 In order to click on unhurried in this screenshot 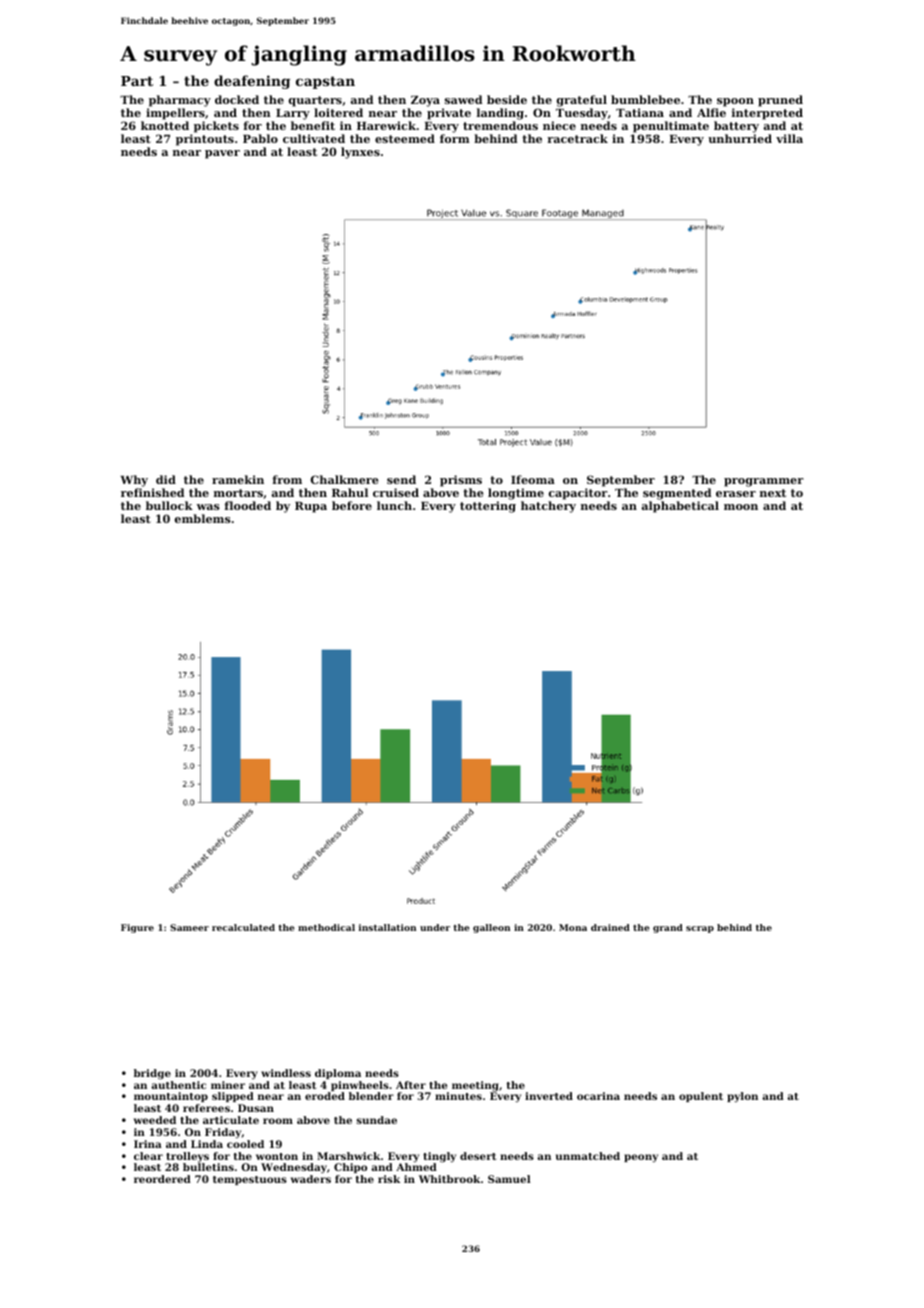, I will do `click(740, 138)`.
